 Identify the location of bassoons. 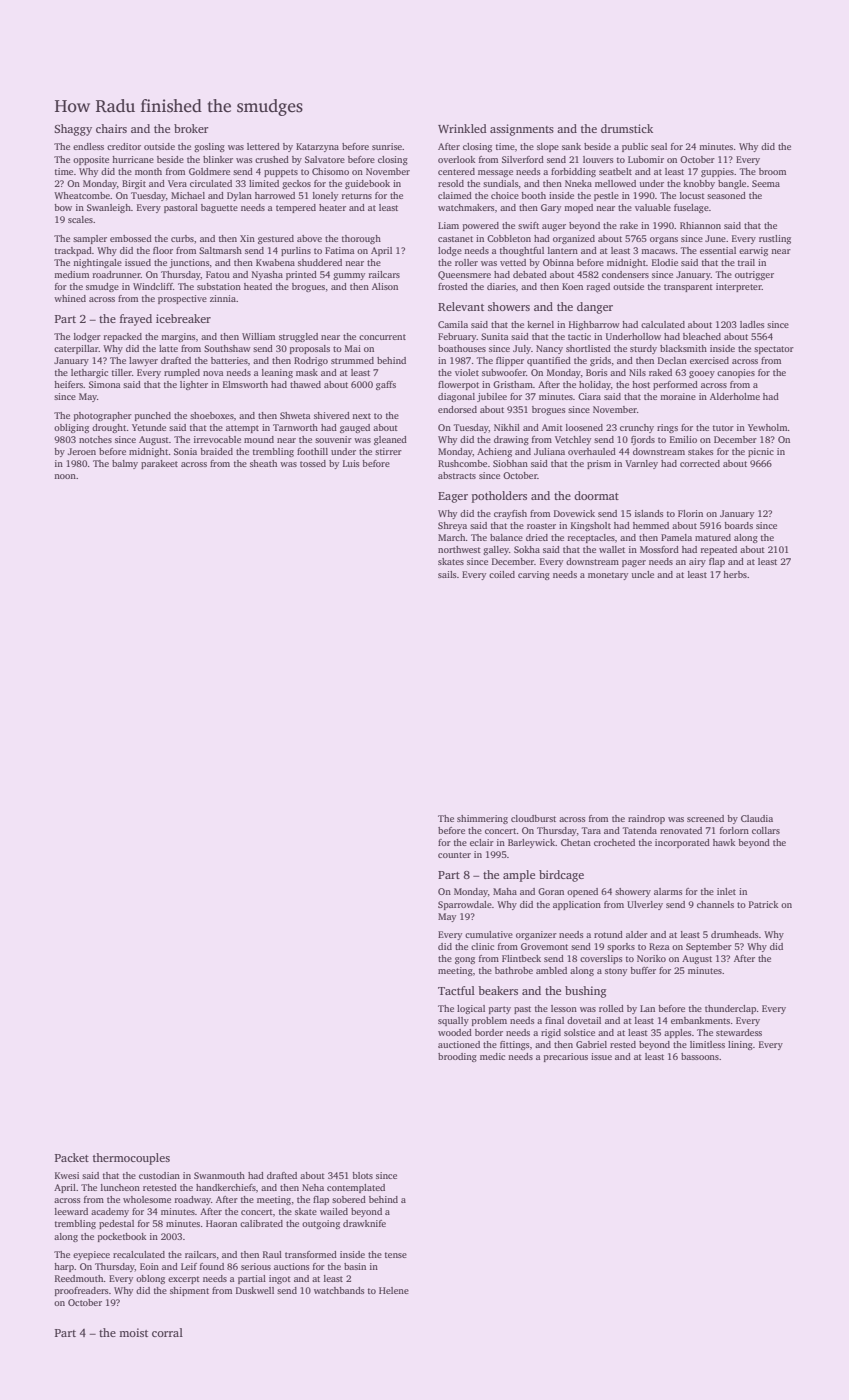
(700, 1056).
